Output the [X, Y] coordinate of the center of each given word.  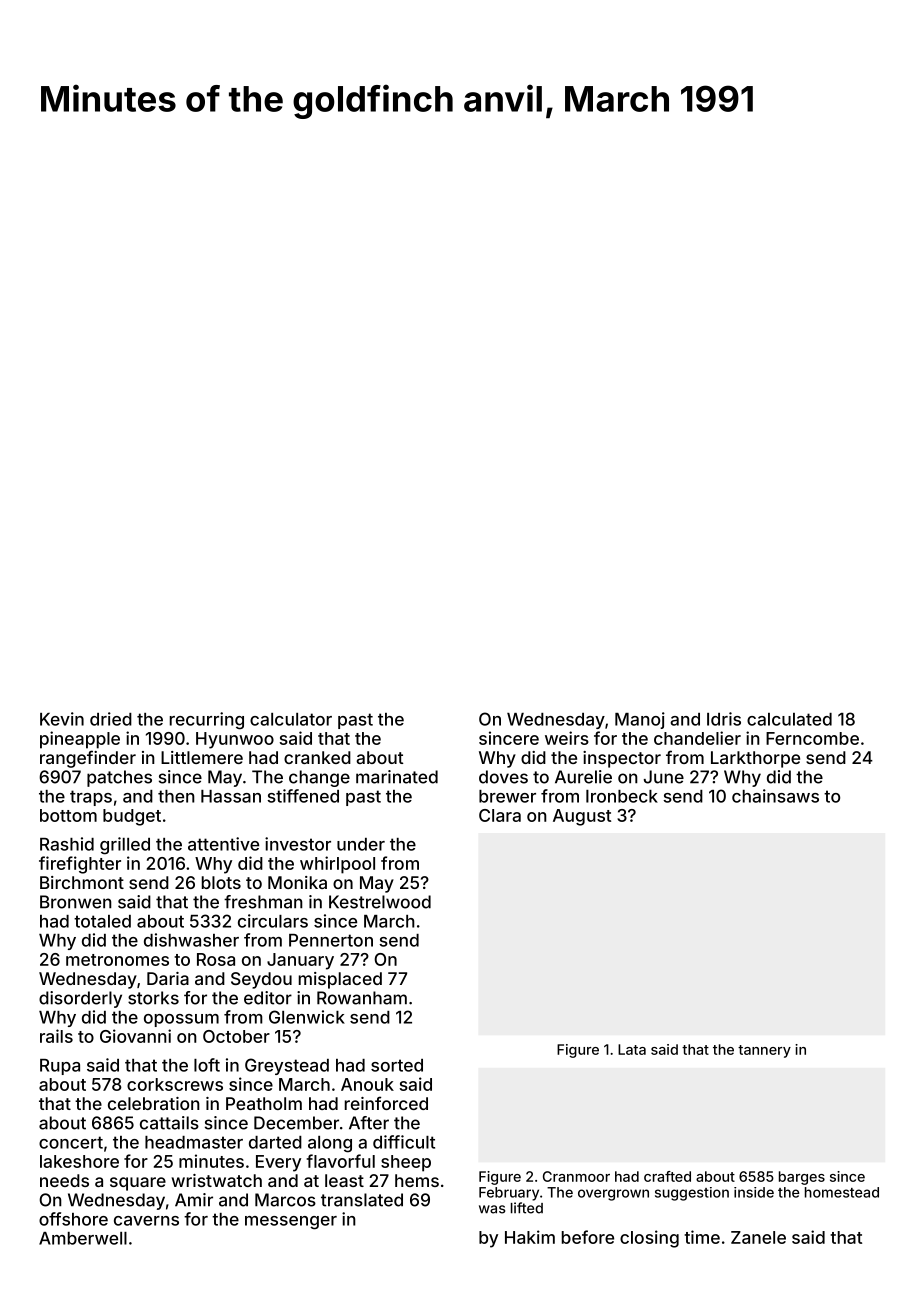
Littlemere [202, 757]
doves [503, 777]
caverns [146, 1221]
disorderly [80, 999]
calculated [789, 719]
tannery [764, 1051]
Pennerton [331, 940]
